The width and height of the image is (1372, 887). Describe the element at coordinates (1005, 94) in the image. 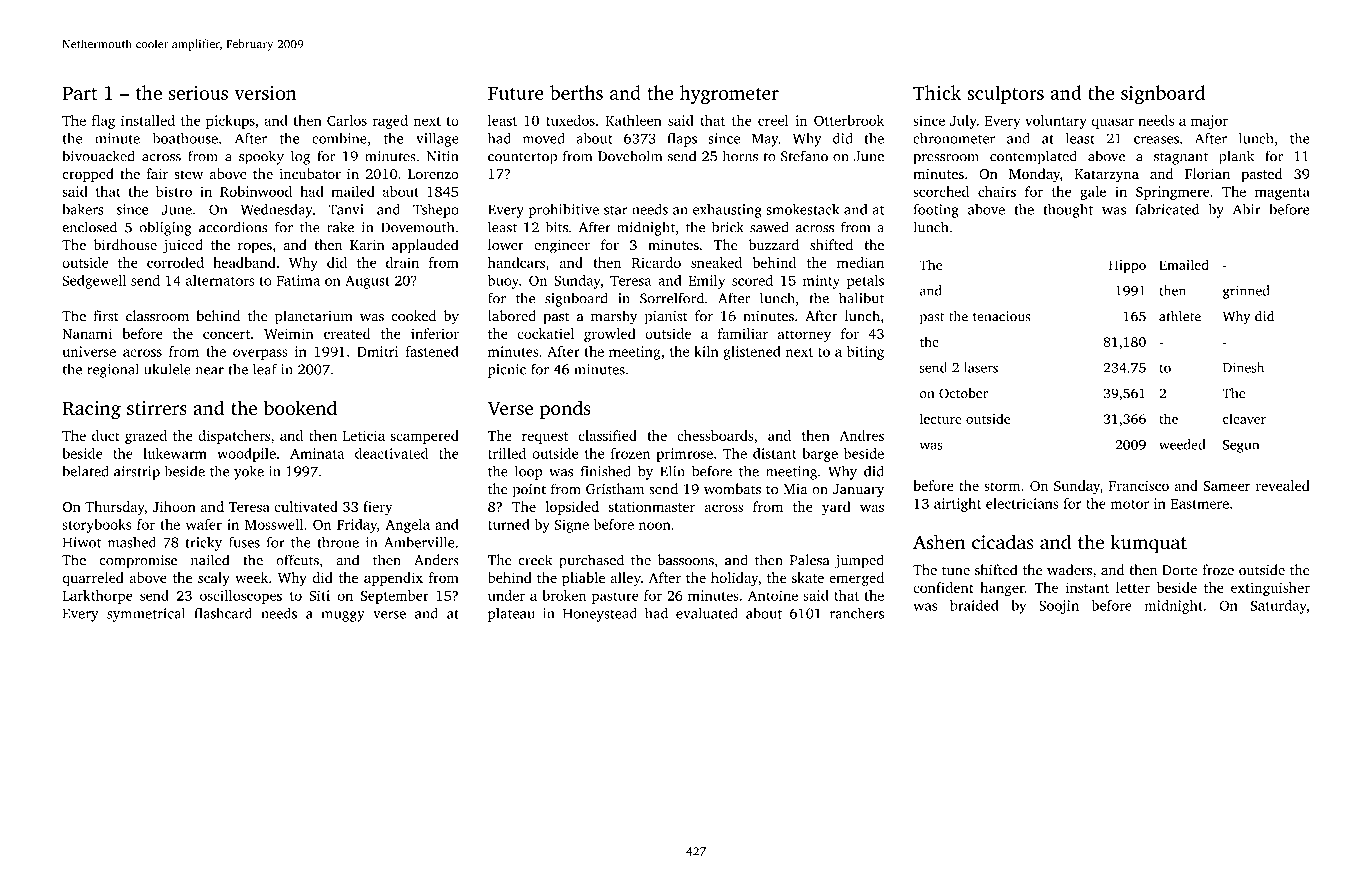

I see `sculptors` at that location.
